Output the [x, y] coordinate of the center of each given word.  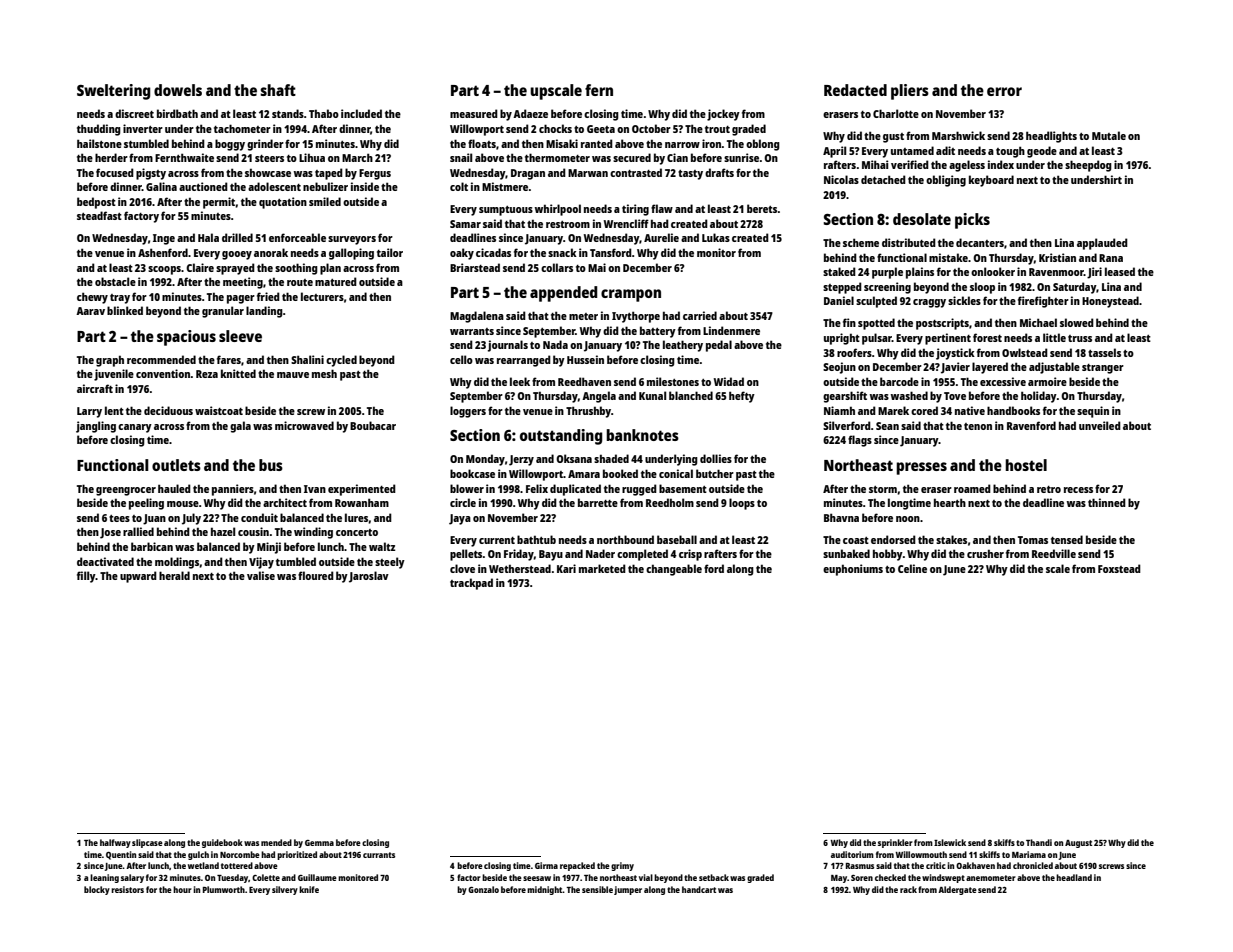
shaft [278, 90]
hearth [950, 502]
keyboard [991, 181]
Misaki [562, 143]
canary [135, 428]
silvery [285, 890]
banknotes [642, 435]
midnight [545, 890]
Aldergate [957, 890]
